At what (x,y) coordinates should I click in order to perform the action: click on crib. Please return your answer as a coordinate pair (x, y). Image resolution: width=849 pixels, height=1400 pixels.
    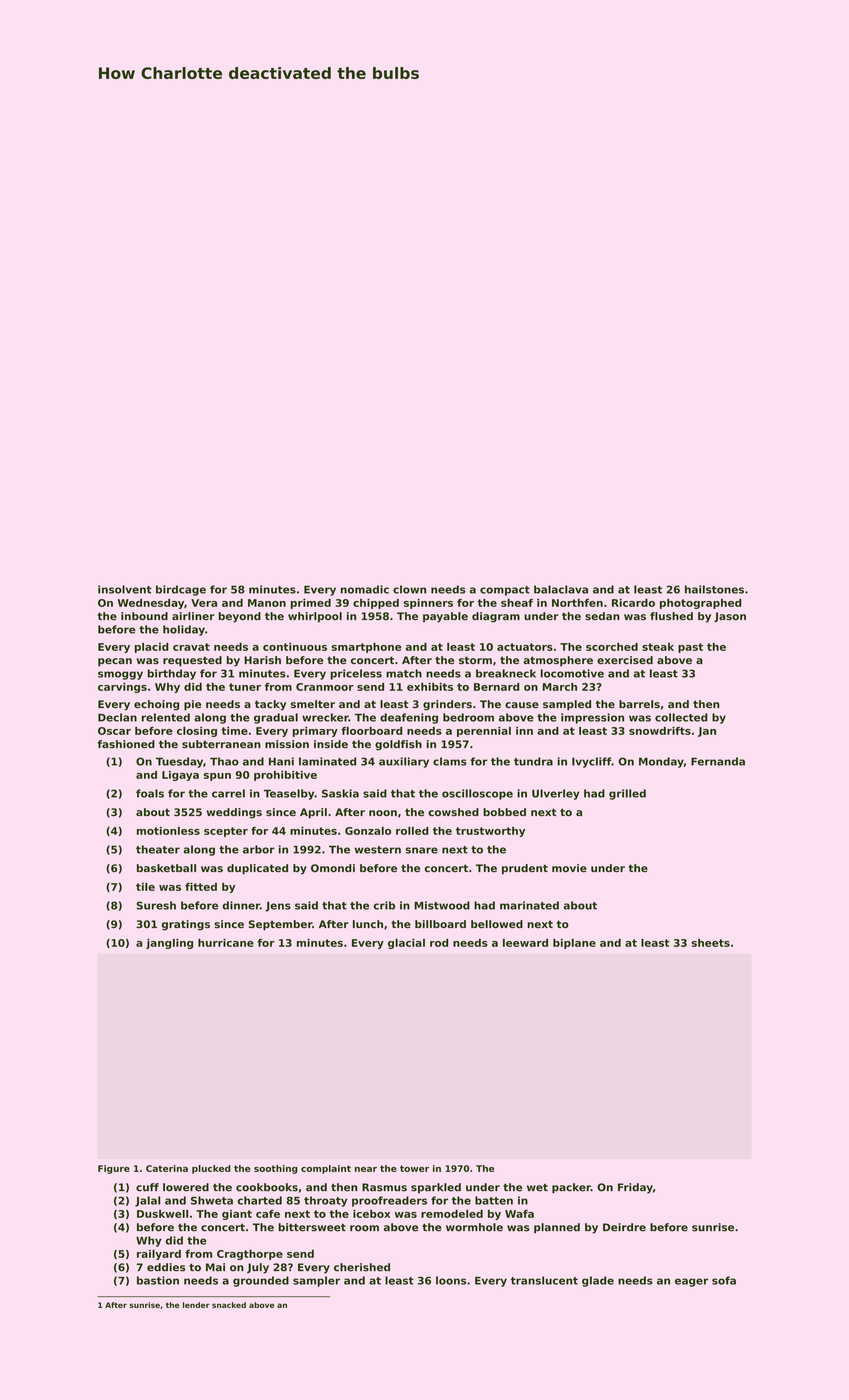
    Looking at the image, I should click on (384, 905).
